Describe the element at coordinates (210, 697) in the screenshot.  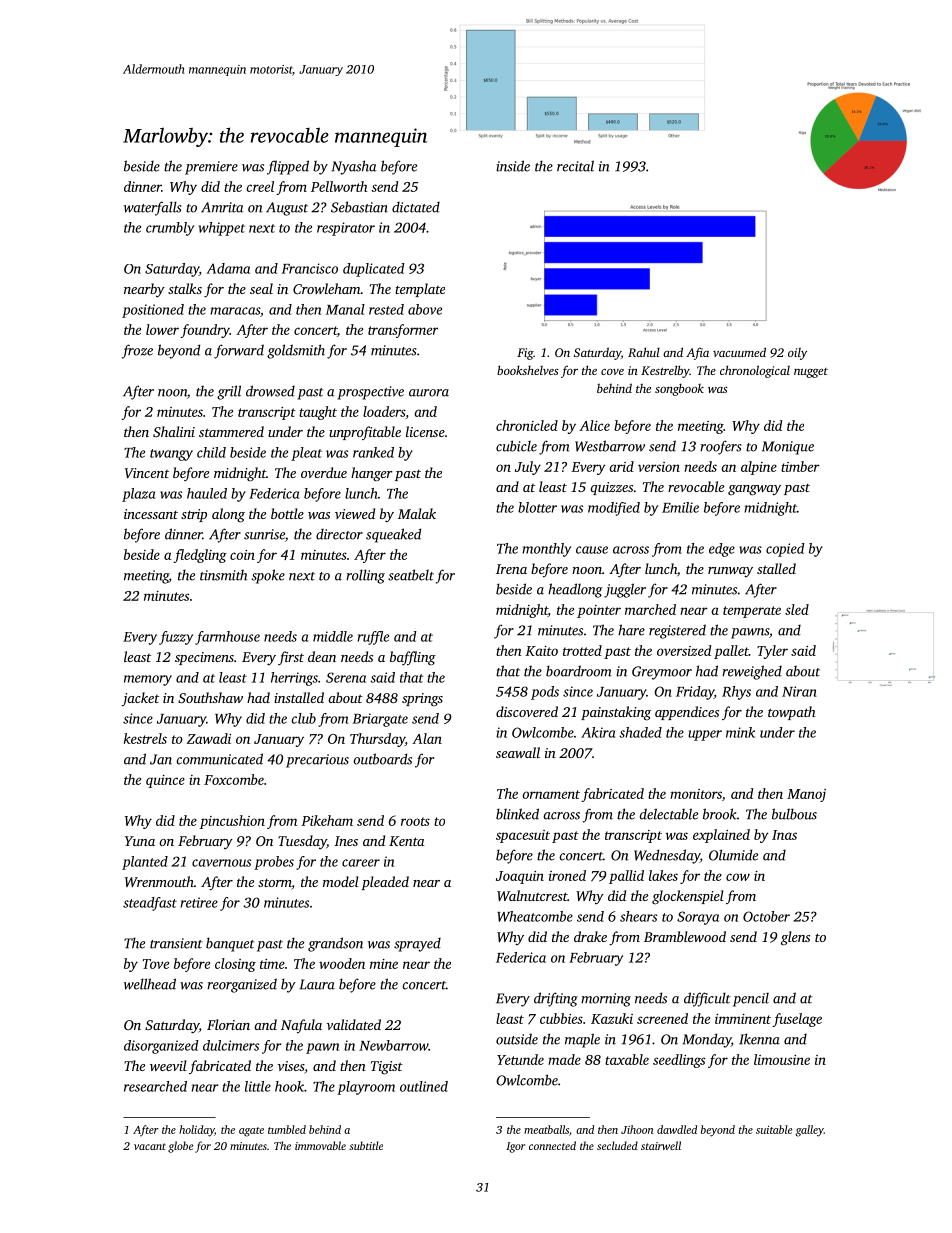
I see `Southshaw` at that location.
